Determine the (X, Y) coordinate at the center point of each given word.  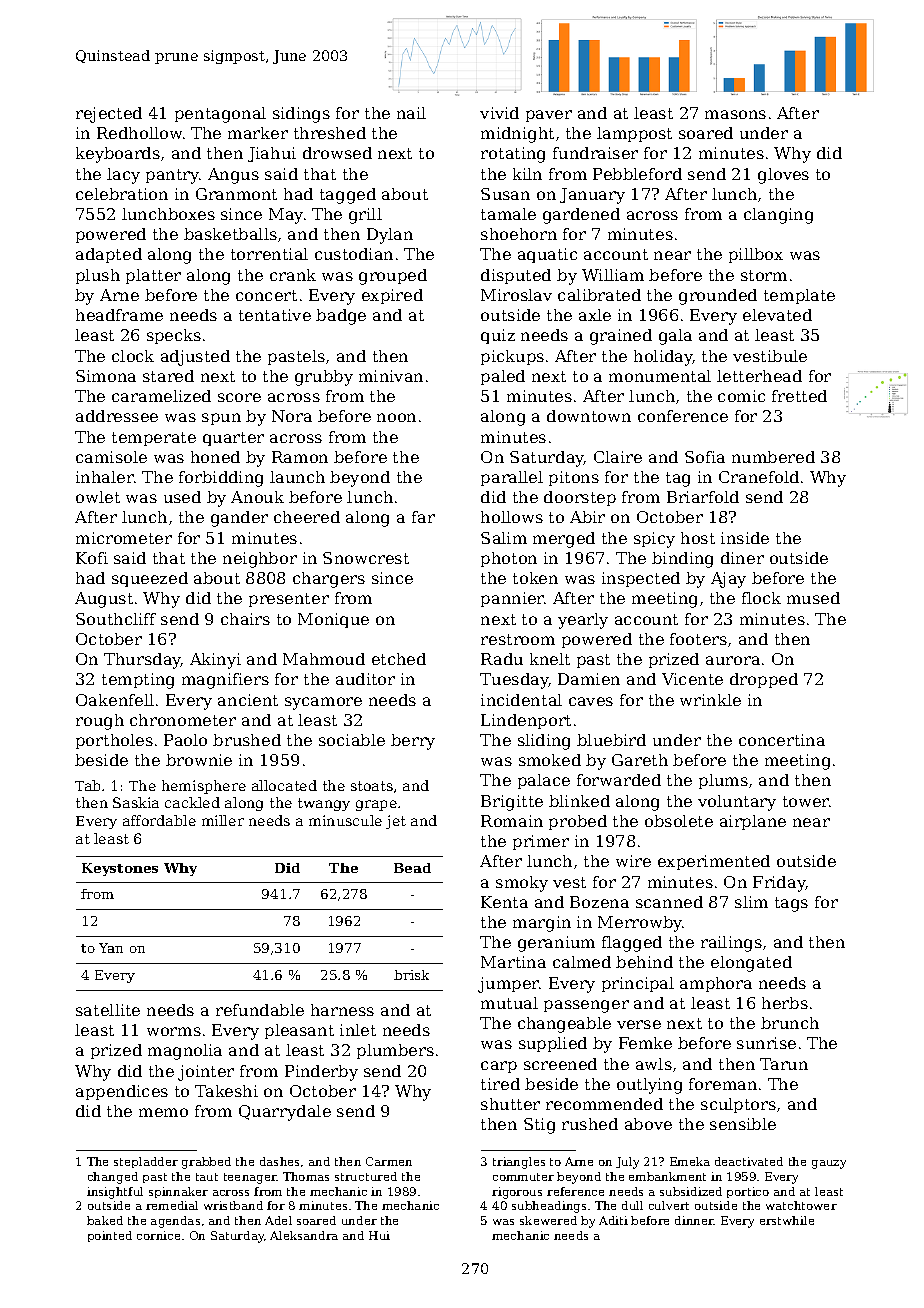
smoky (522, 884)
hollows (512, 517)
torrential (269, 254)
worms (174, 1031)
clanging (778, 216)
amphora (716, 984)
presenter (289, 600)
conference (683, 416)
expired (392, 296)
